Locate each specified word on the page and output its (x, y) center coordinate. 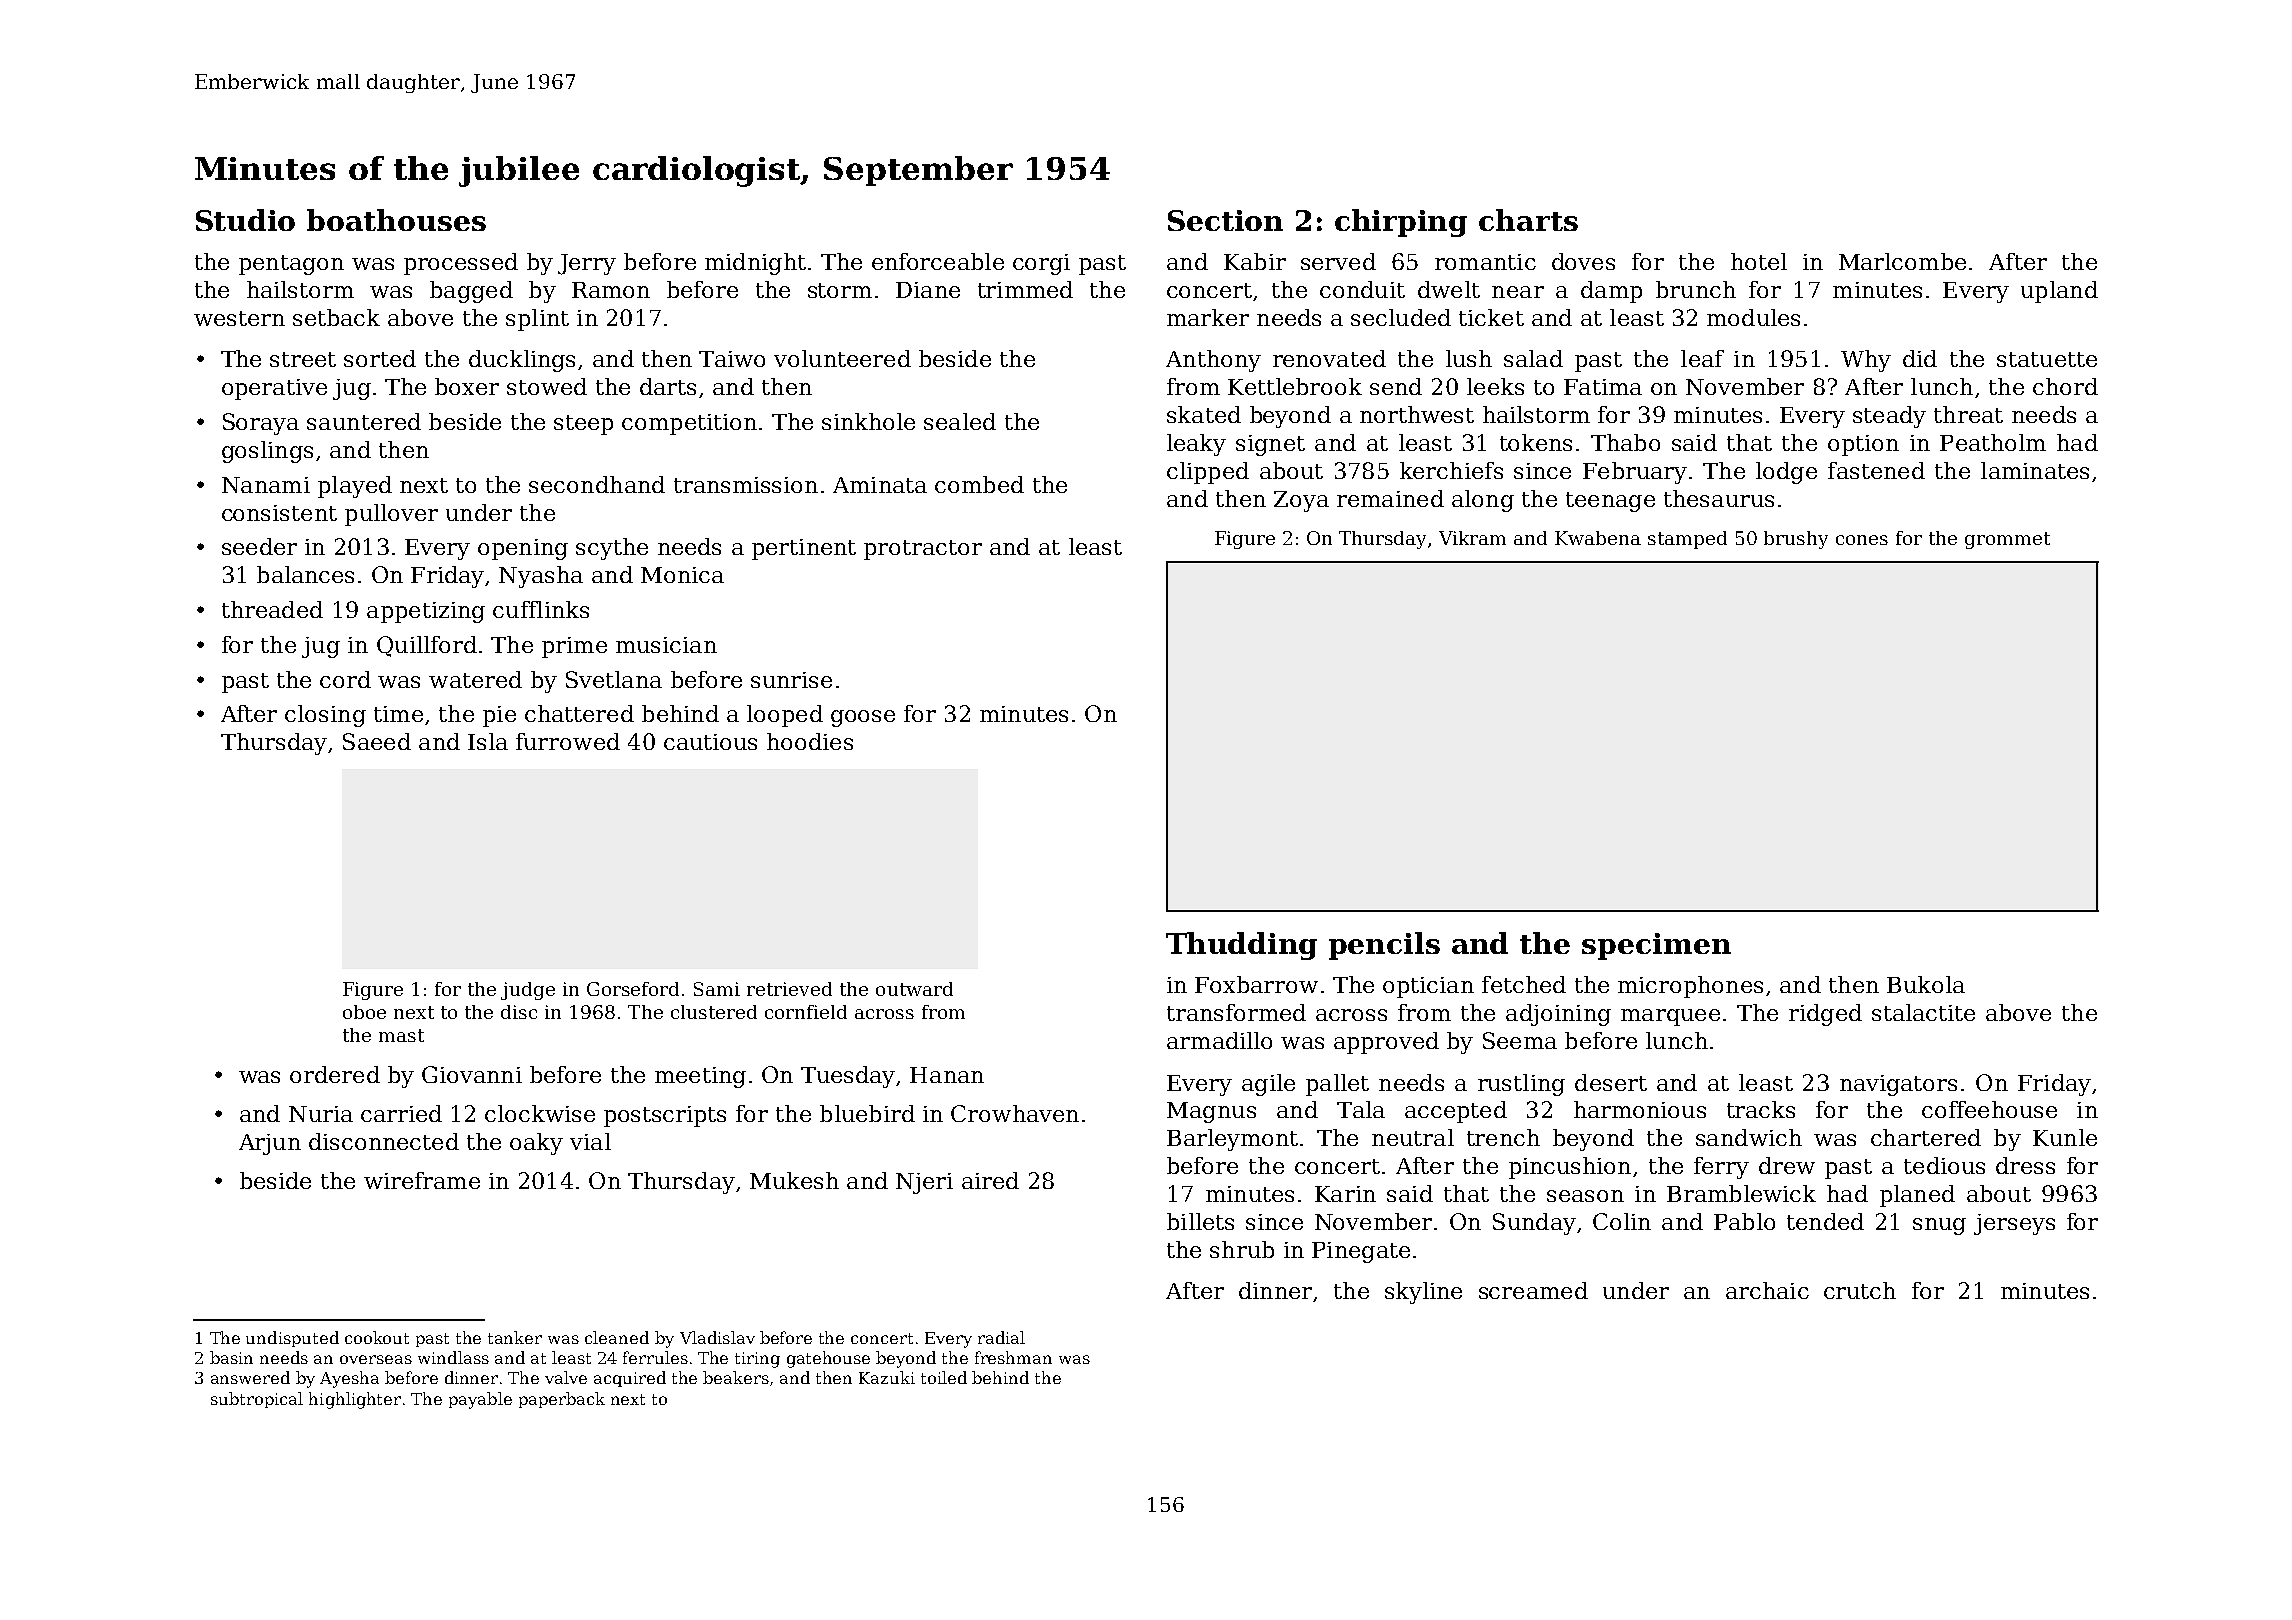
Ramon (611, 290)
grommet (2007, 540)
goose (863, 718)
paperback (562, 1400)
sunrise (791, 680)
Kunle (2065, 1137)
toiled (944, 1377)
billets (1200, 1221)
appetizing (426, 612)
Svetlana (614, 679)
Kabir (1255, 261)
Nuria (321, 1114)
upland (2059, 292)
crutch (1860, 1290)
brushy (1796, 540)
